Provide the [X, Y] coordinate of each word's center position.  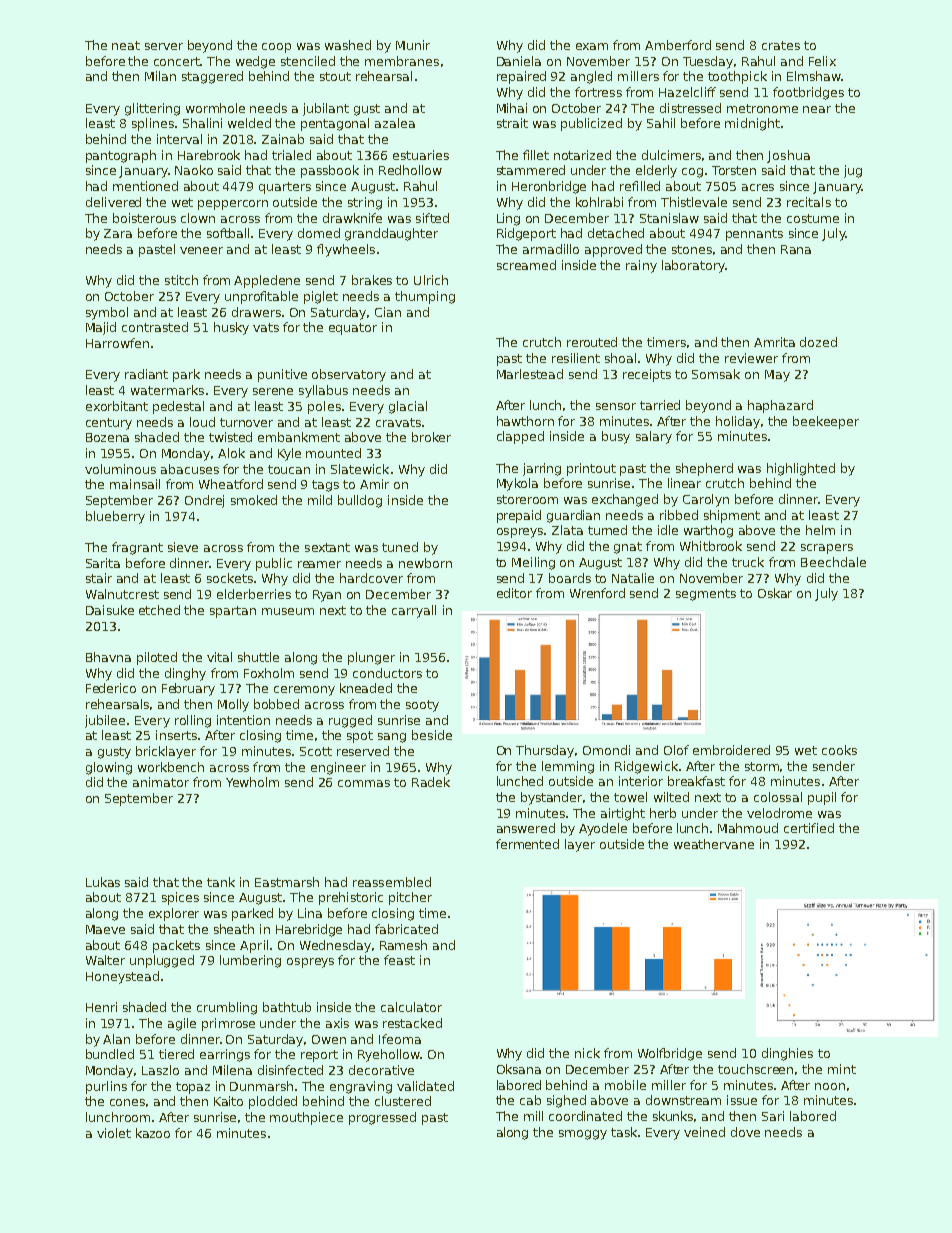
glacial [408, 407]
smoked [254, 500]
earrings [225, 1055]
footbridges [808, 93]
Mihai [512, 108]
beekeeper [826, 422]
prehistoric [351, 898]
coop [276, 48]
